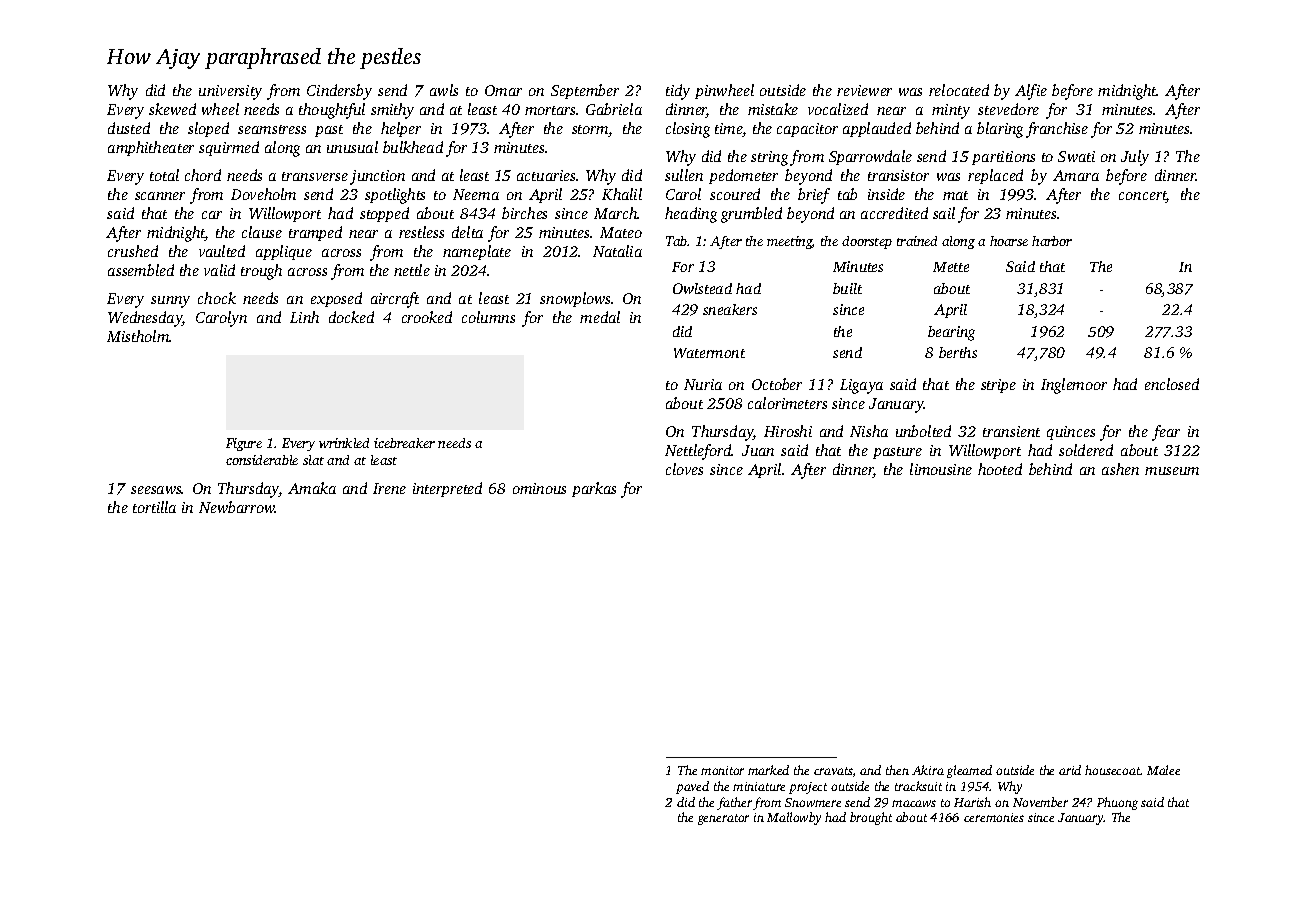  What do you see at coordinates (404, 443) in the screenshot?
I see `icebreaker` at bounding box center [404, 443].
